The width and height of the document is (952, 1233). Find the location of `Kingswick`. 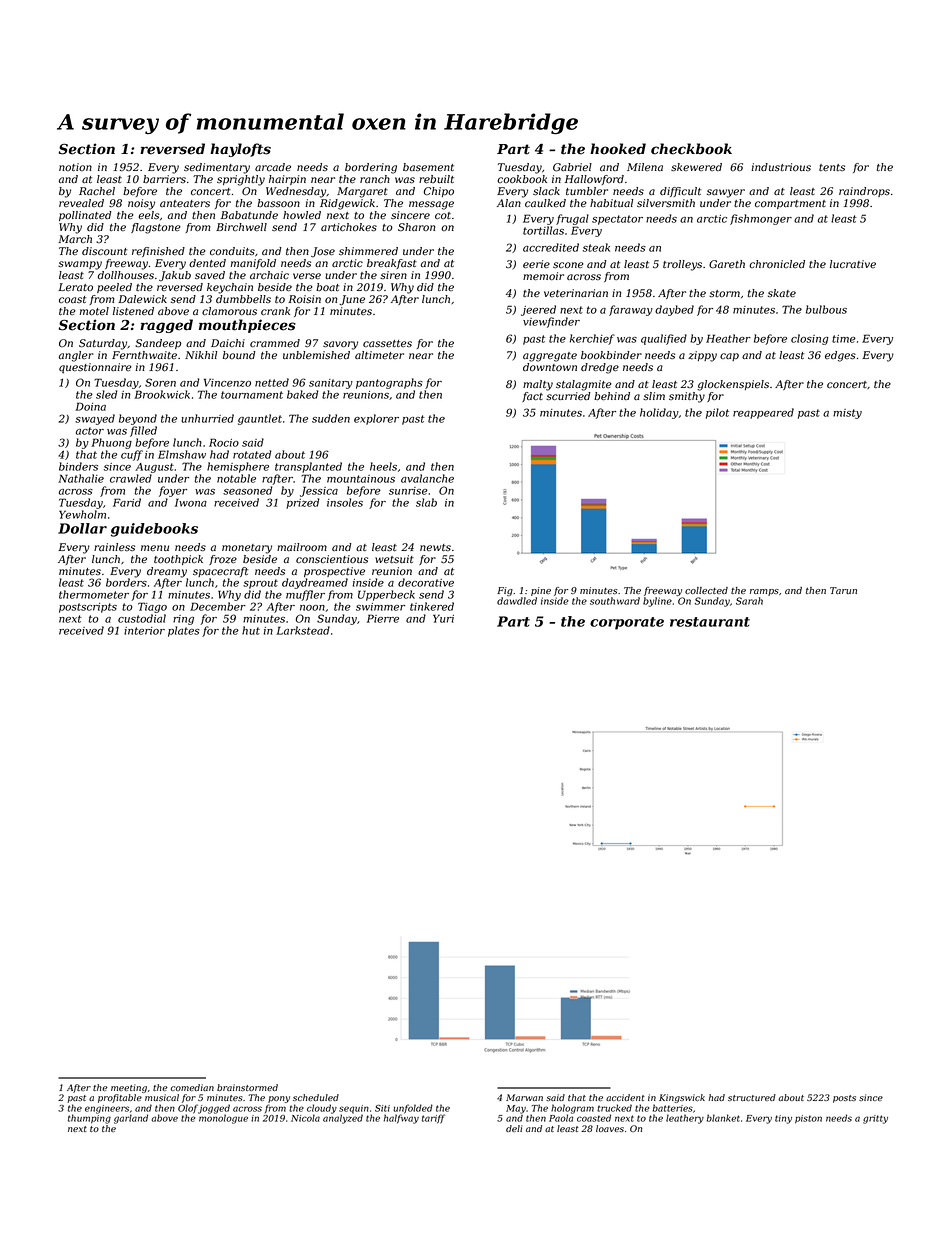

Kingswick is located at coordinates (682, 1098).
